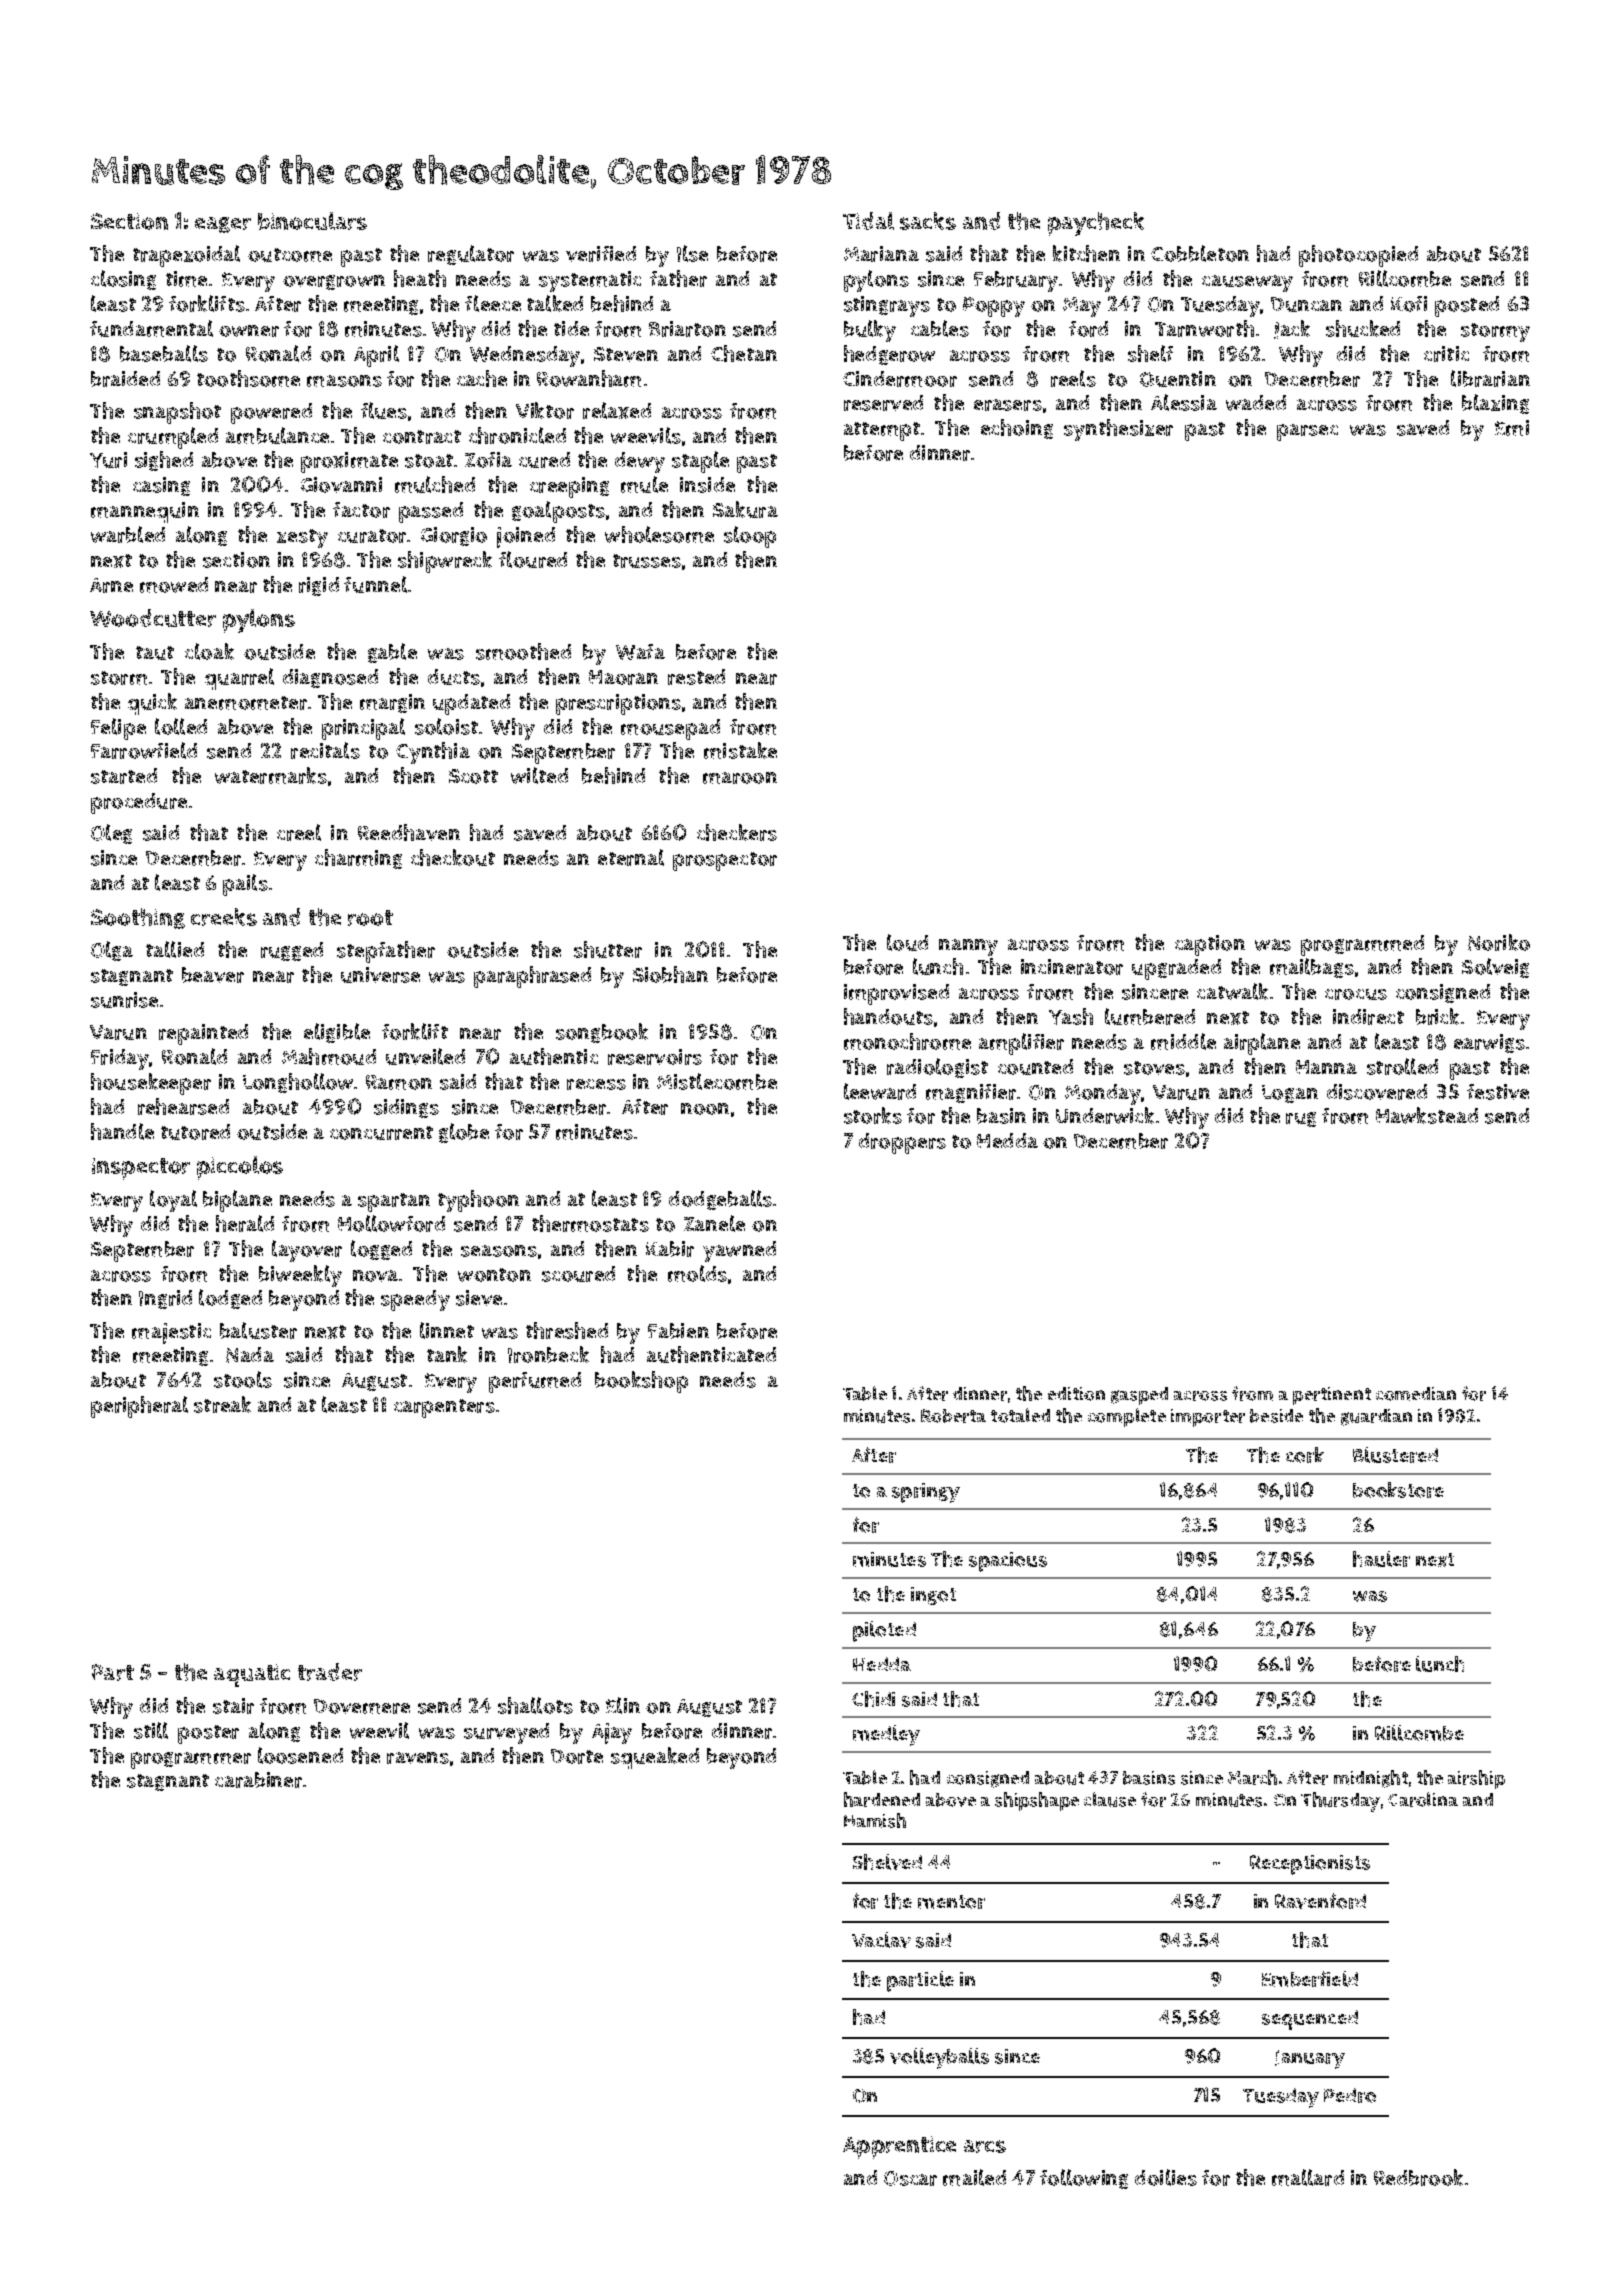 This screenshot has width=1620, height=2292. I want to click on synthesizer, so click(1118, 430).
